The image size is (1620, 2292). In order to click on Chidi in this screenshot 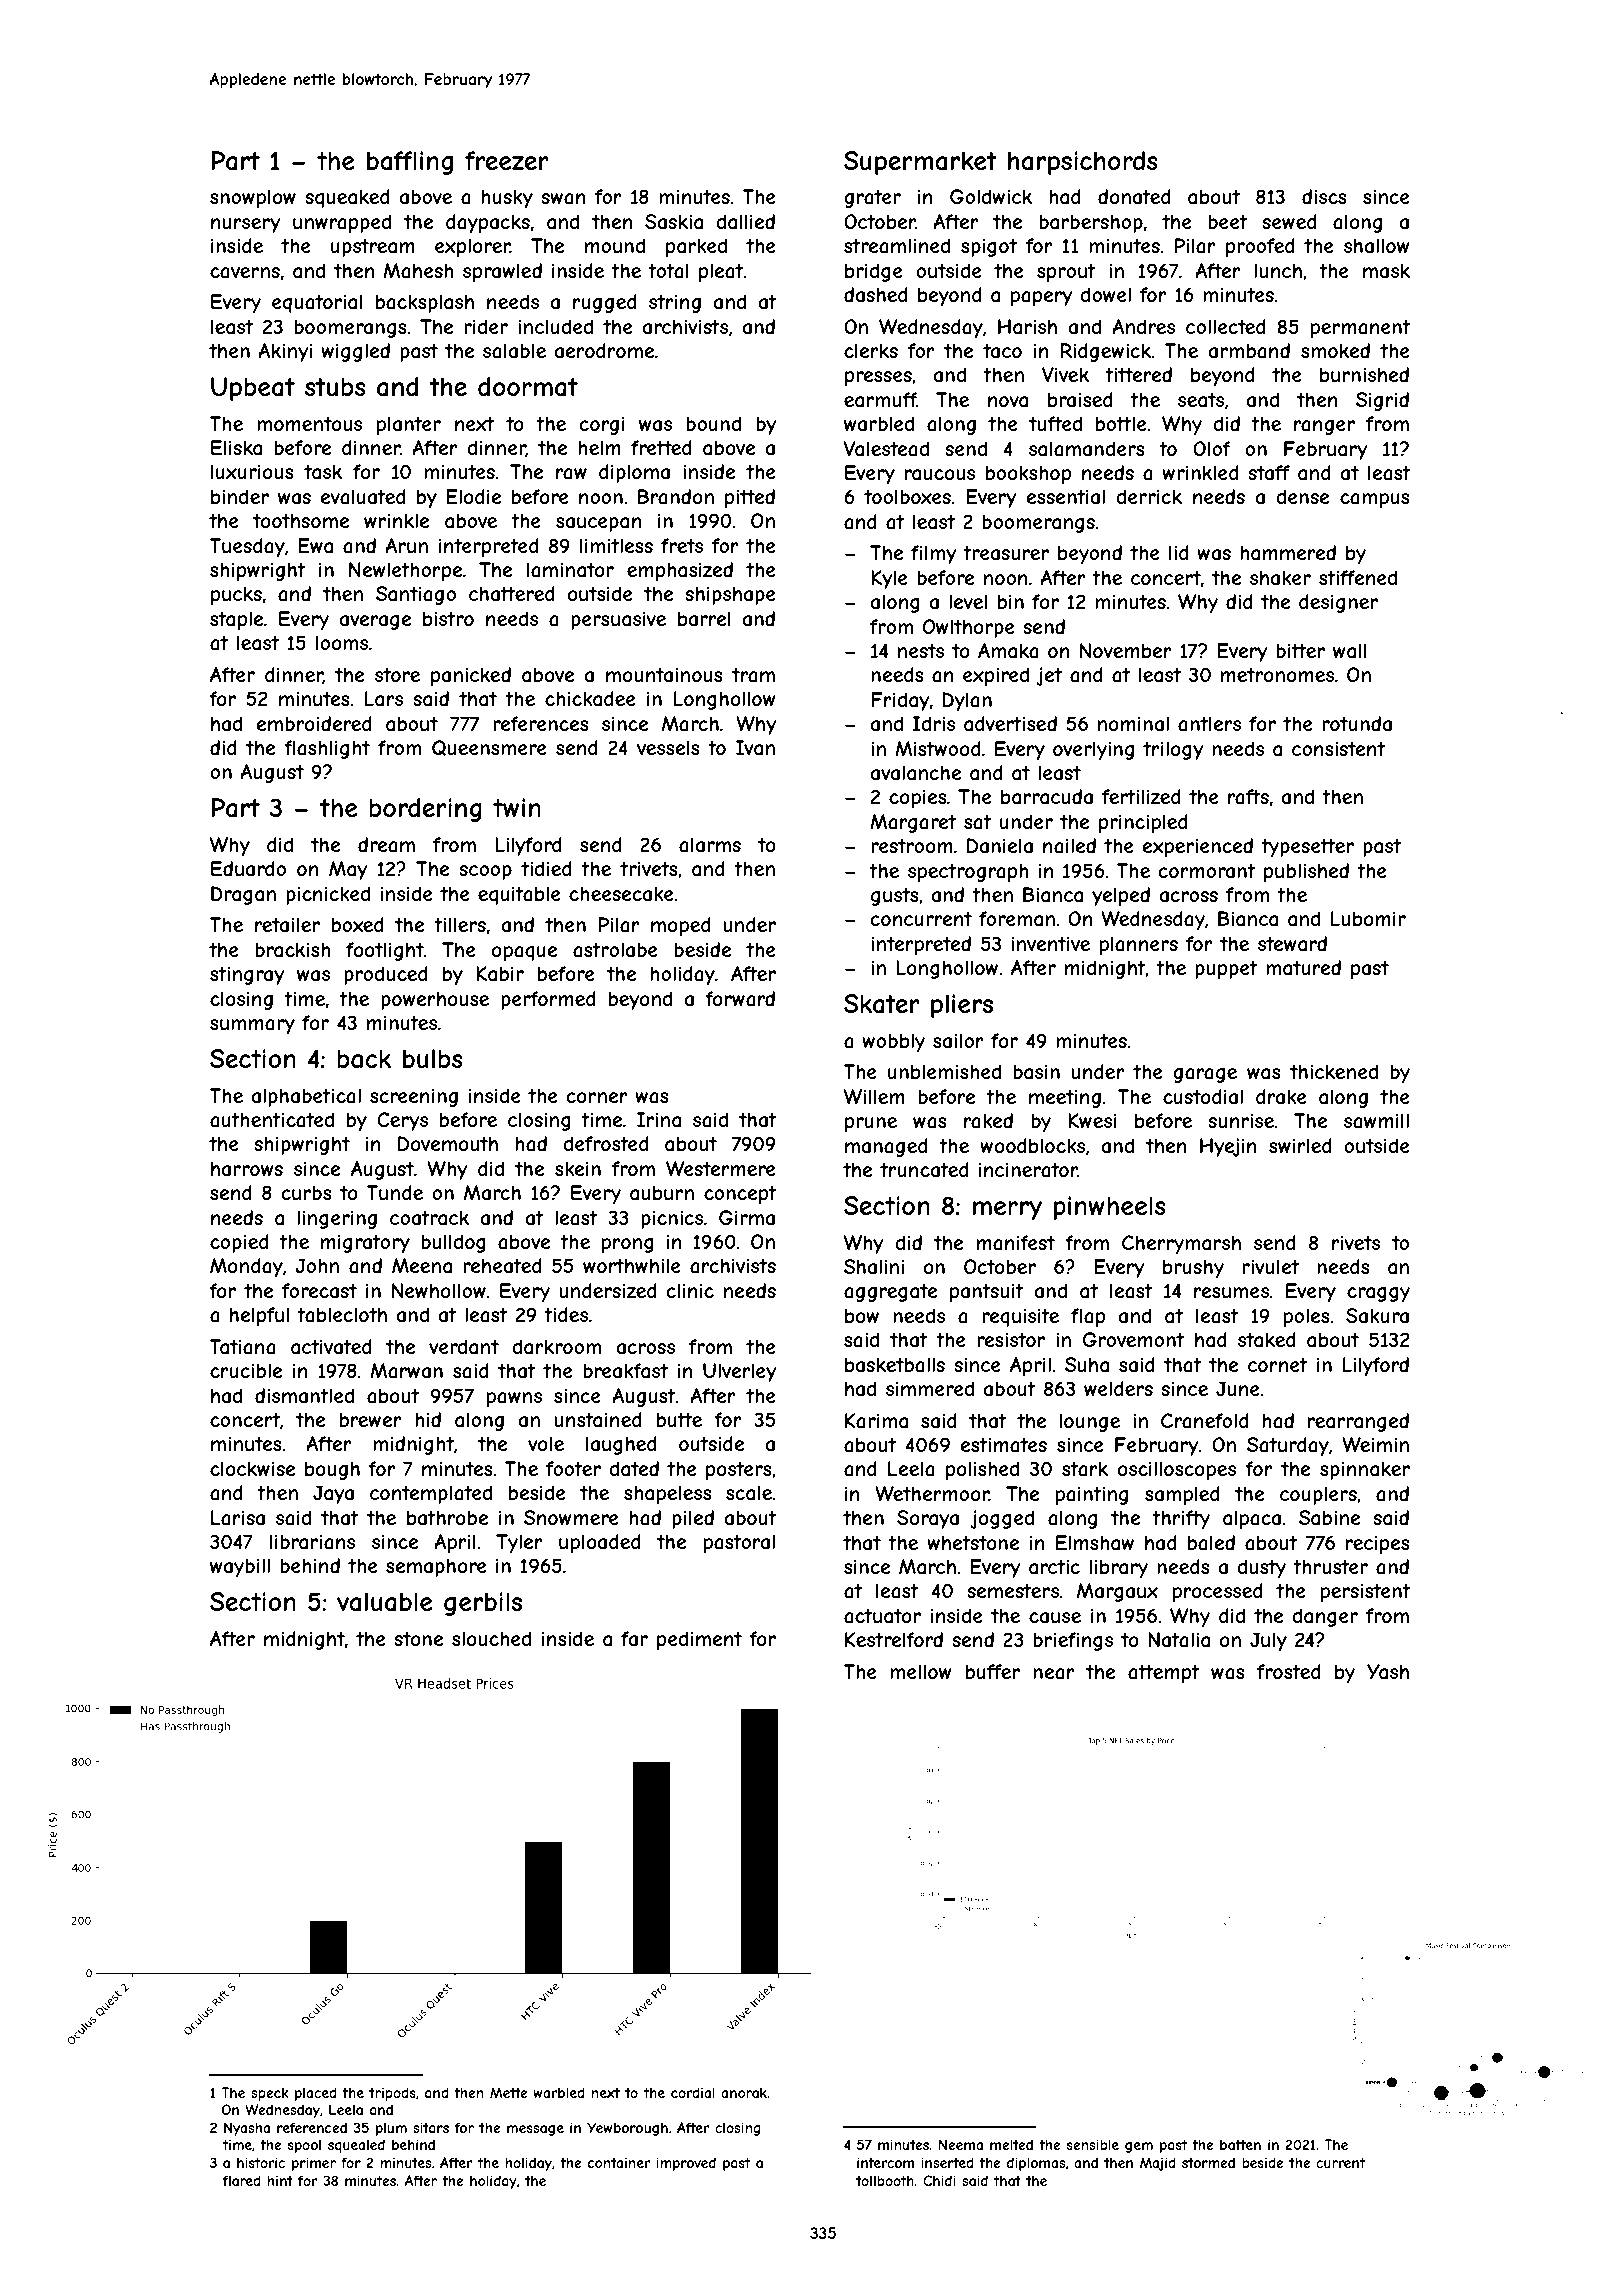, I will do `click(939, 2180)`.
